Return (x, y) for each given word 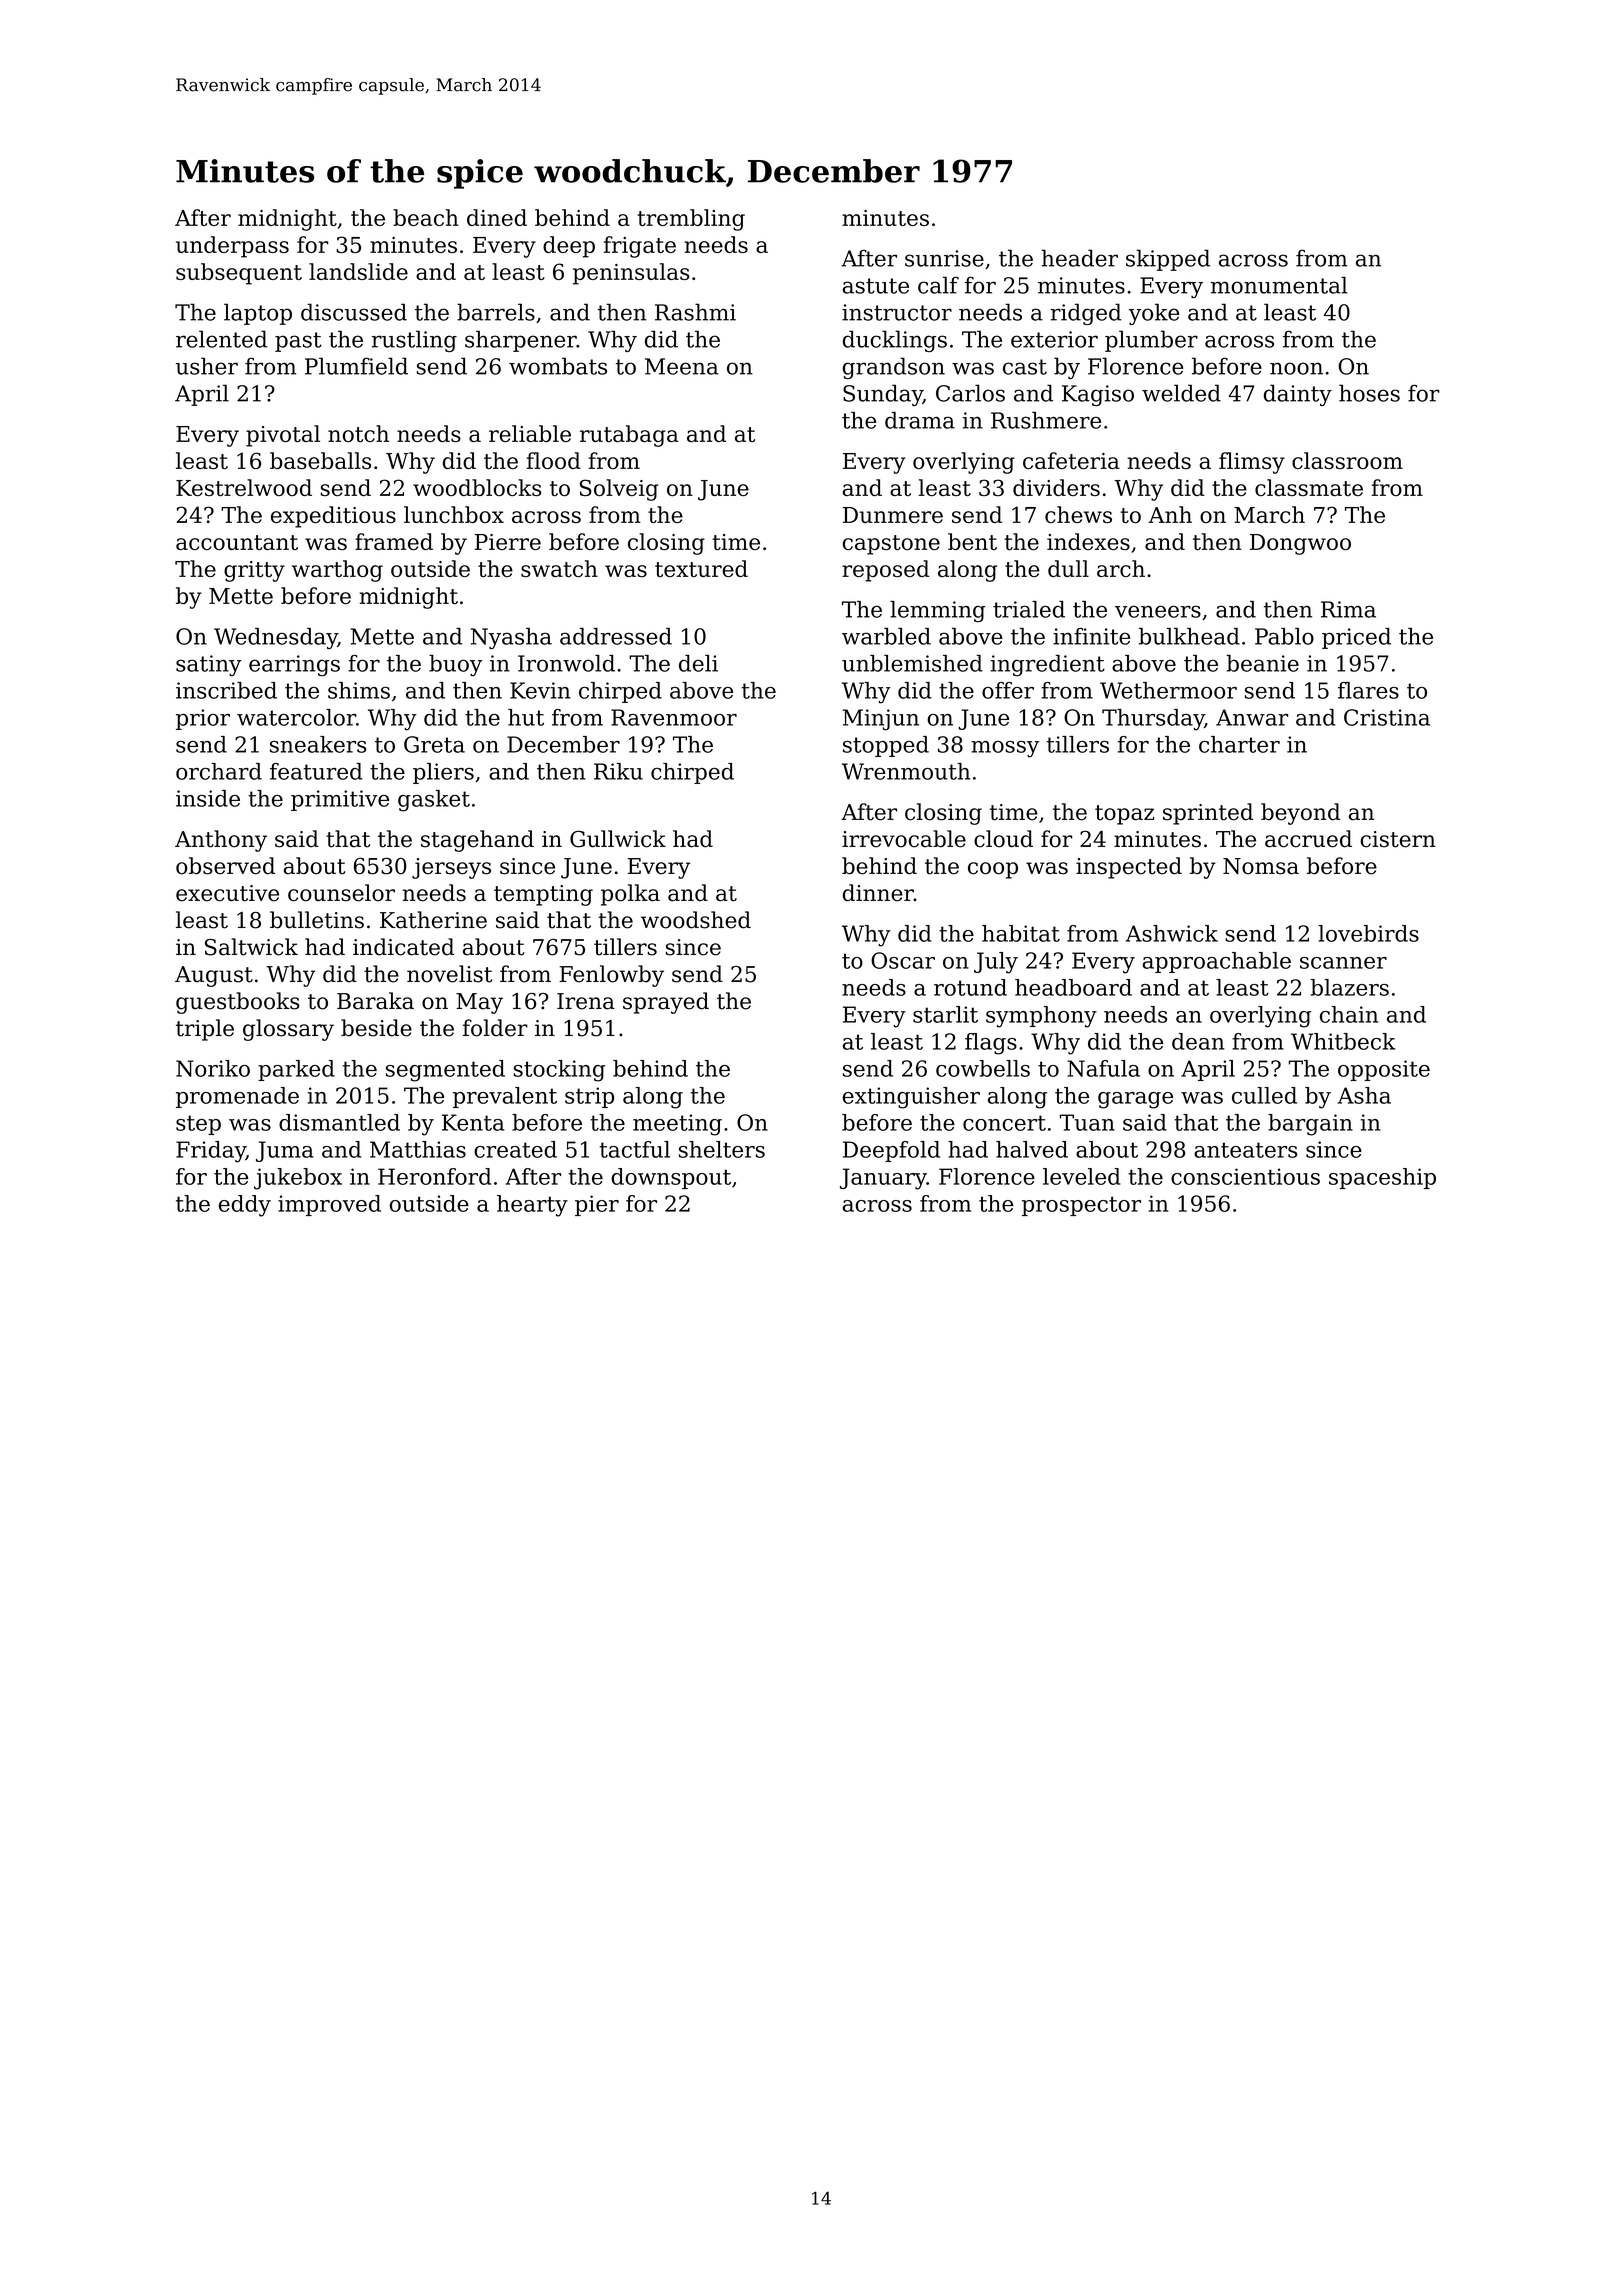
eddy (245, 1206)
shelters (722, 1149)
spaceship (1382, 1178)
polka (630, 895)
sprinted (1208, 814)
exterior (1054, 339)
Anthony (221, 841)
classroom (1347, 460)
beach (426, 217)
